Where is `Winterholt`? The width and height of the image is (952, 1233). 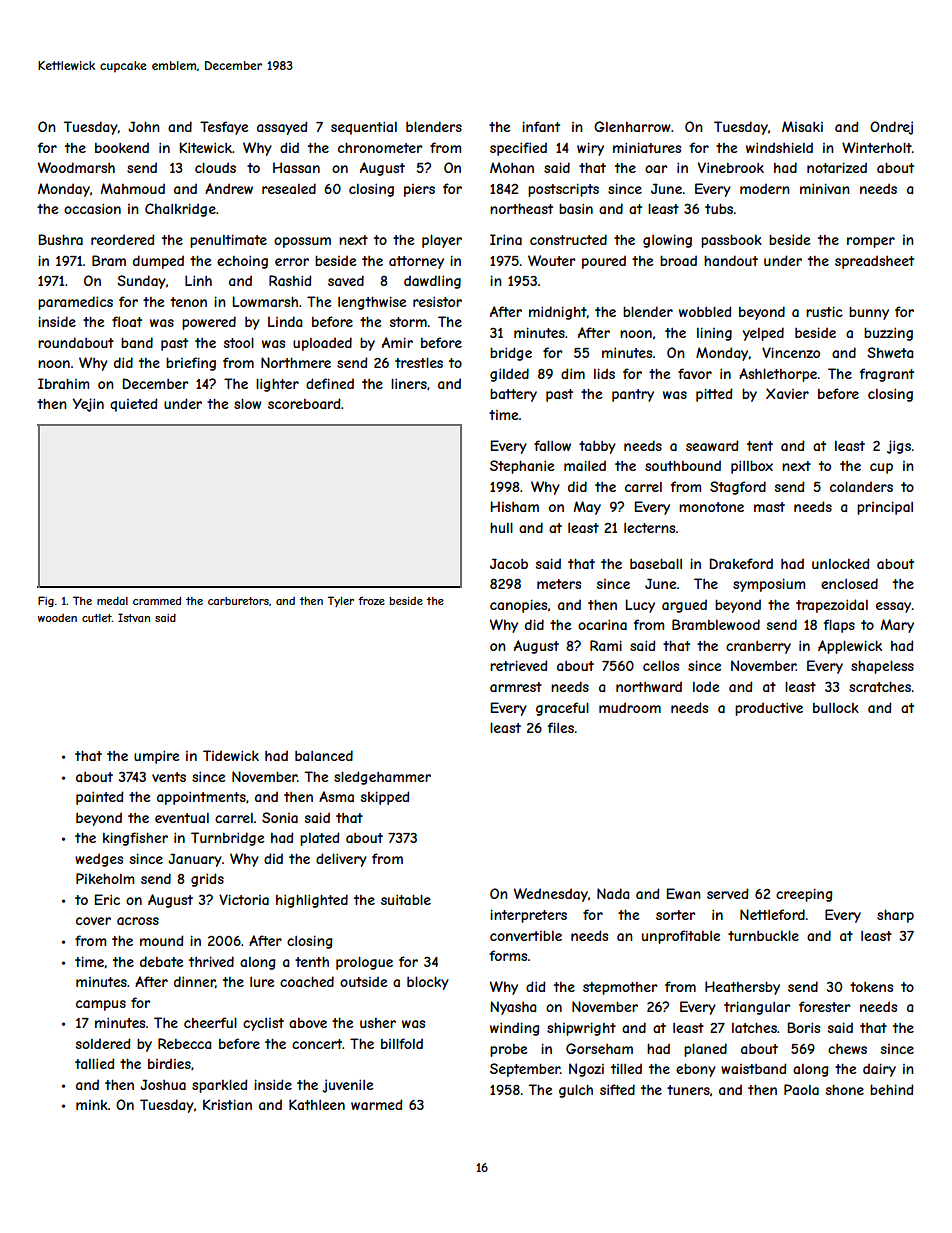 Winterholt is located at coordinates (877, 147).
